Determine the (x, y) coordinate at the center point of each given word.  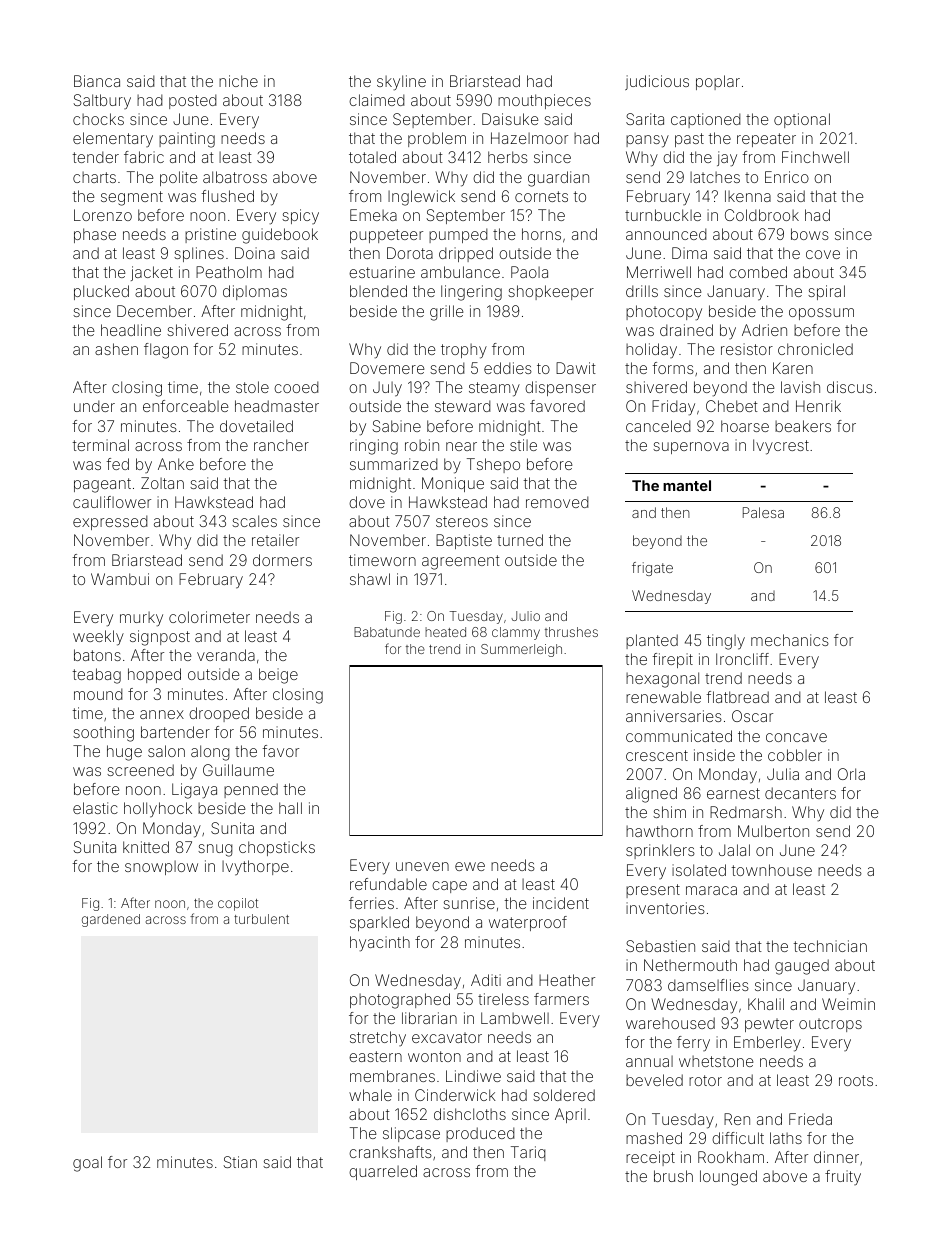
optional (802, 120)
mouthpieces (544, 101)
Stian (240, 1162)
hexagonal (662, 680)
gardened (111, 920)
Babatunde (387, 632)
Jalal (734, 850)
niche (238, 81)
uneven (422, 866)
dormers (282, 560)
